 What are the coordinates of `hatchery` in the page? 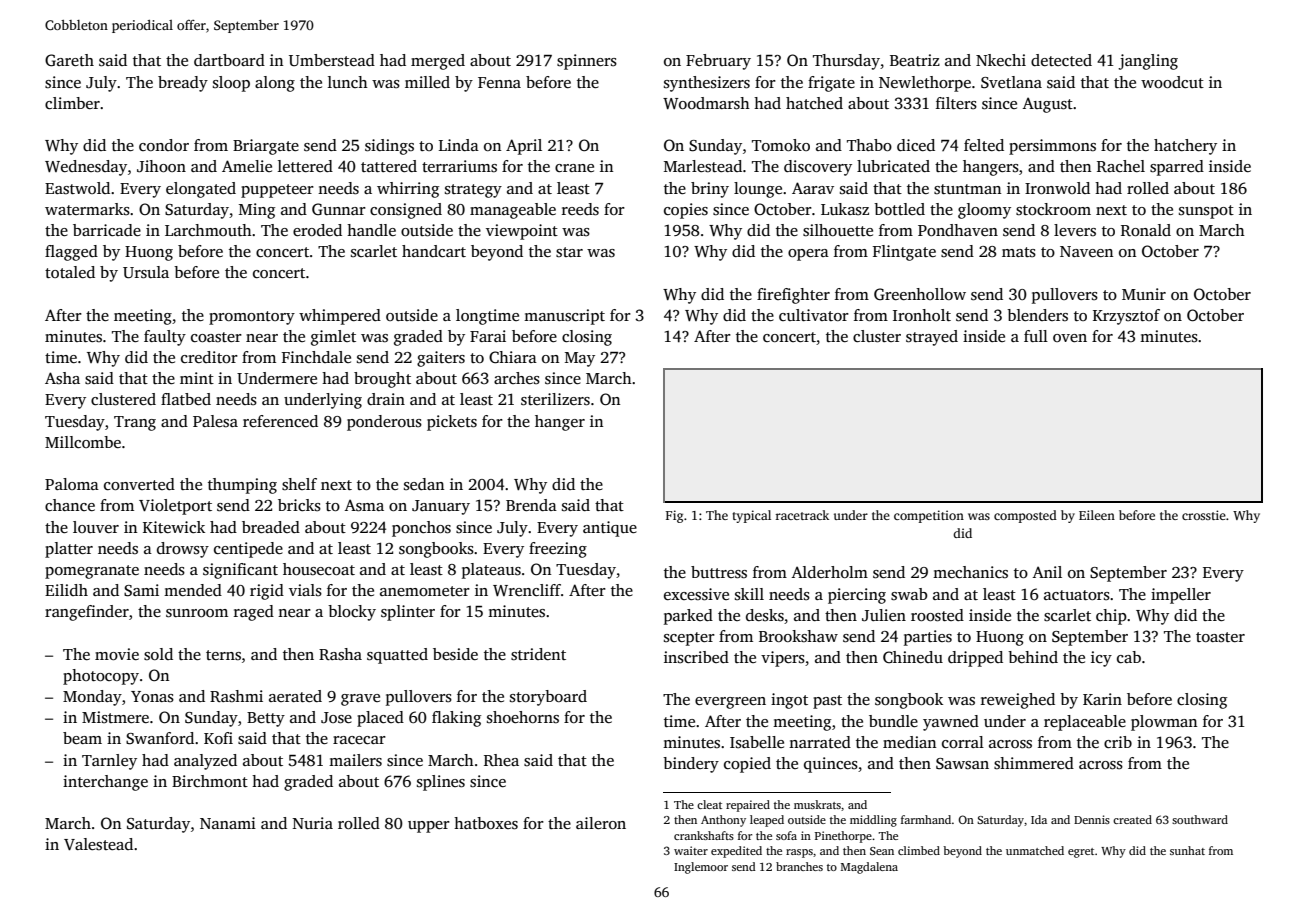 It's located at (1185, 147).
